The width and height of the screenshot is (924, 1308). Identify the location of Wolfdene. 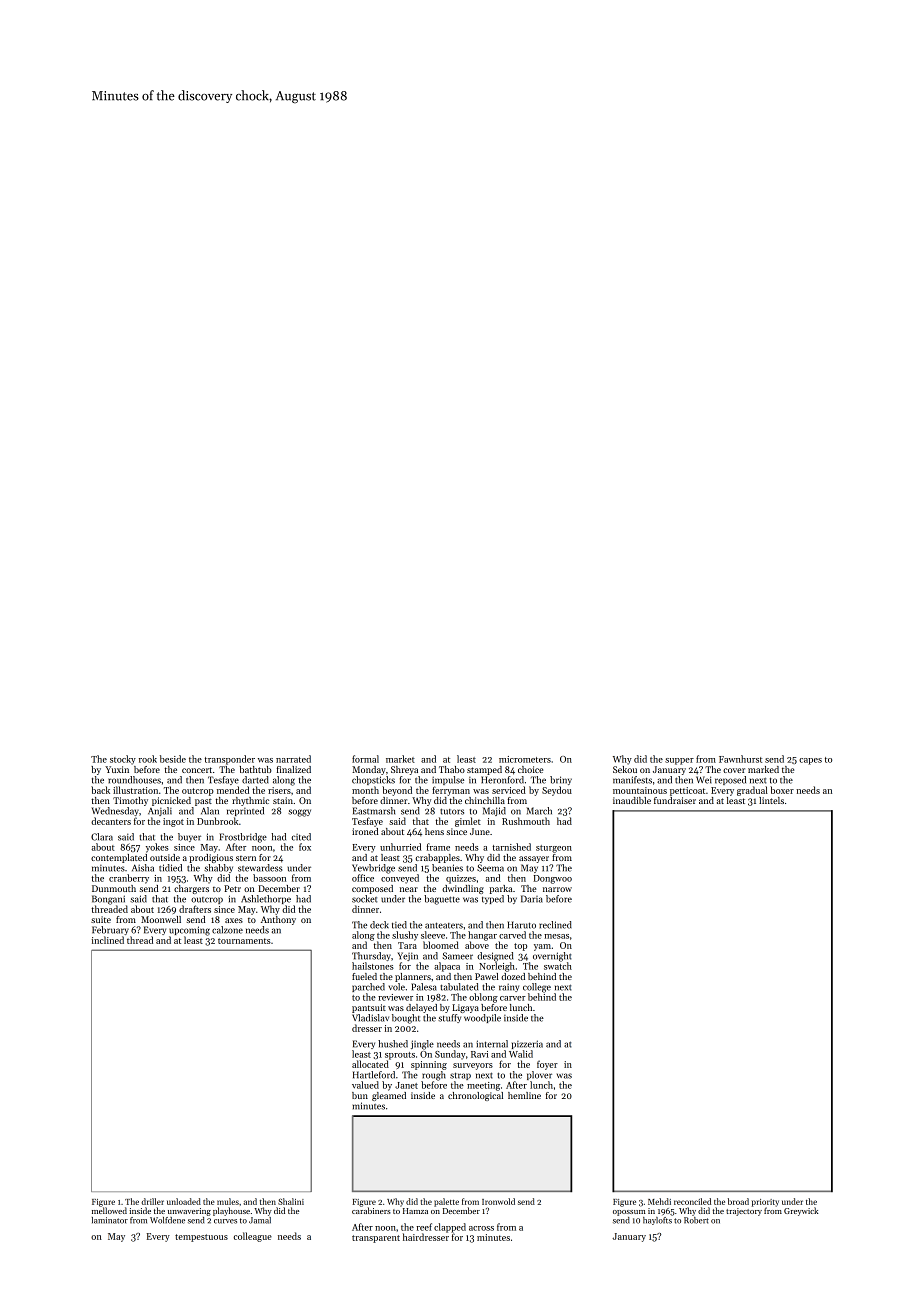
(167, 1220).
